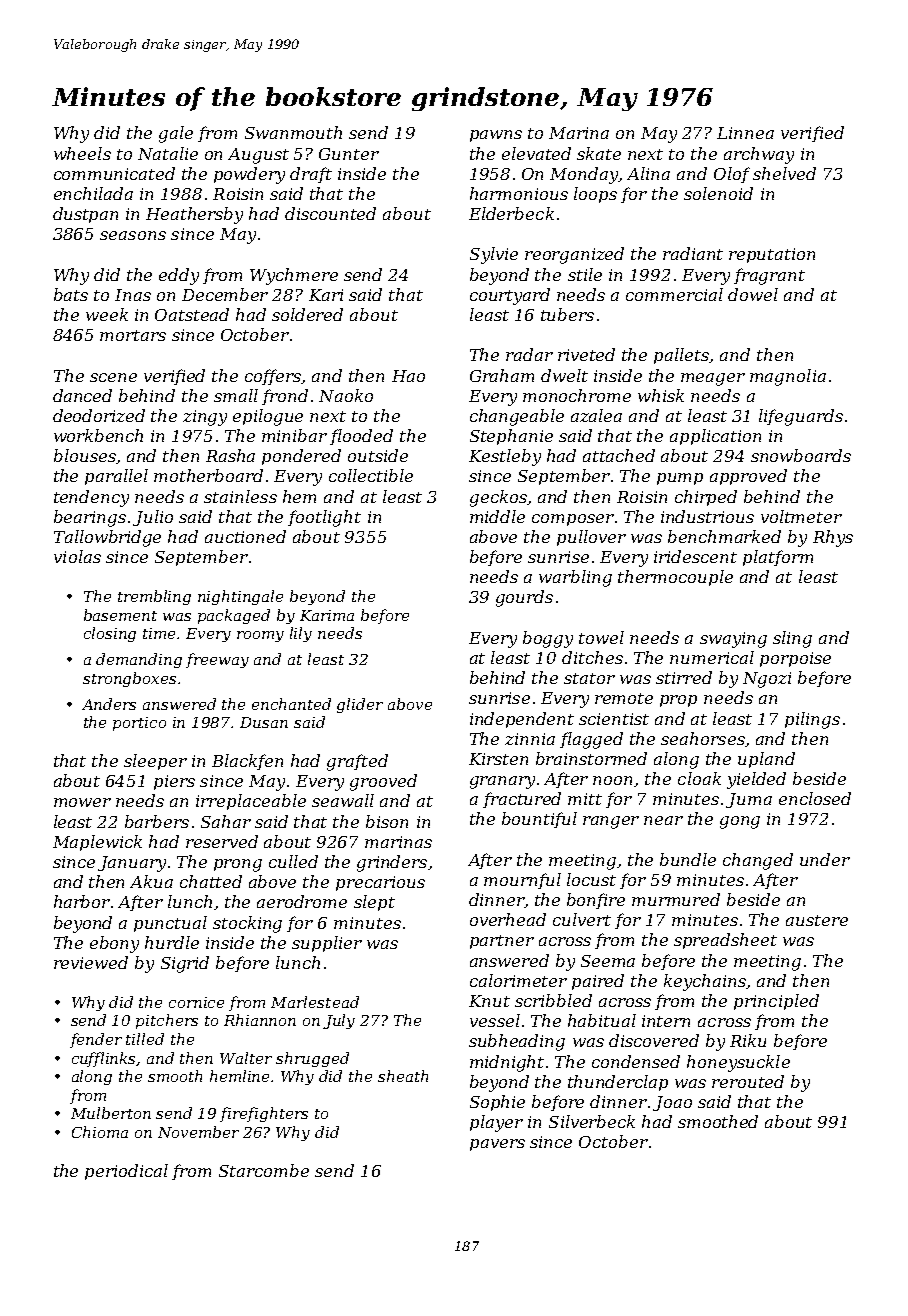  I want to click on scientist, so click(614, 719).
